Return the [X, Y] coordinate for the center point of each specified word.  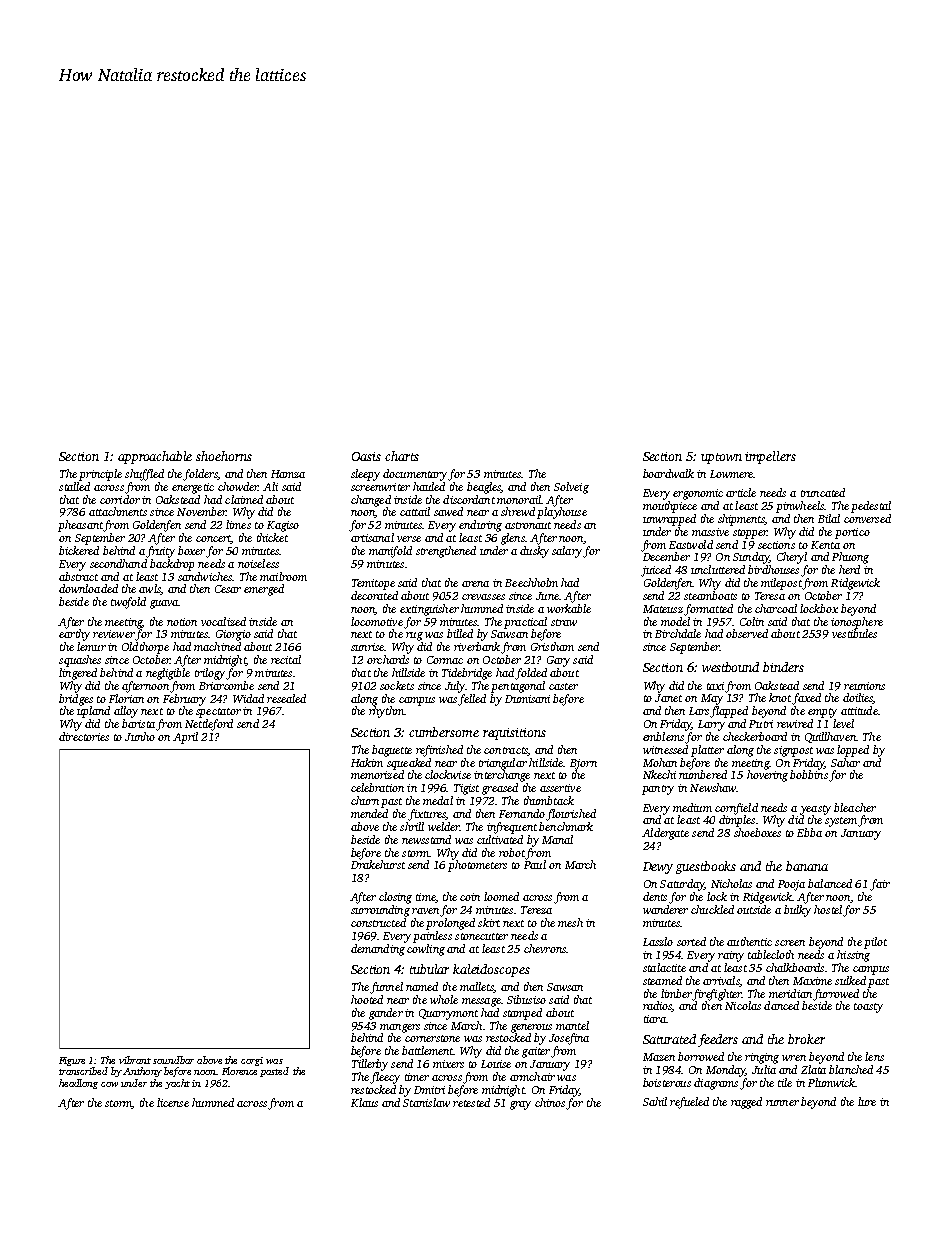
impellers [770, 457]
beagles [484, 488]
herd [849, 569]
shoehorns [224, 456]
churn [365, 800]
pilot [875, 943]
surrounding [380, 911]
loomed [501, 896]
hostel [828, 909]
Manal [557, 839]
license [173, 1102]
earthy [74, 635]
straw [564, 622]
